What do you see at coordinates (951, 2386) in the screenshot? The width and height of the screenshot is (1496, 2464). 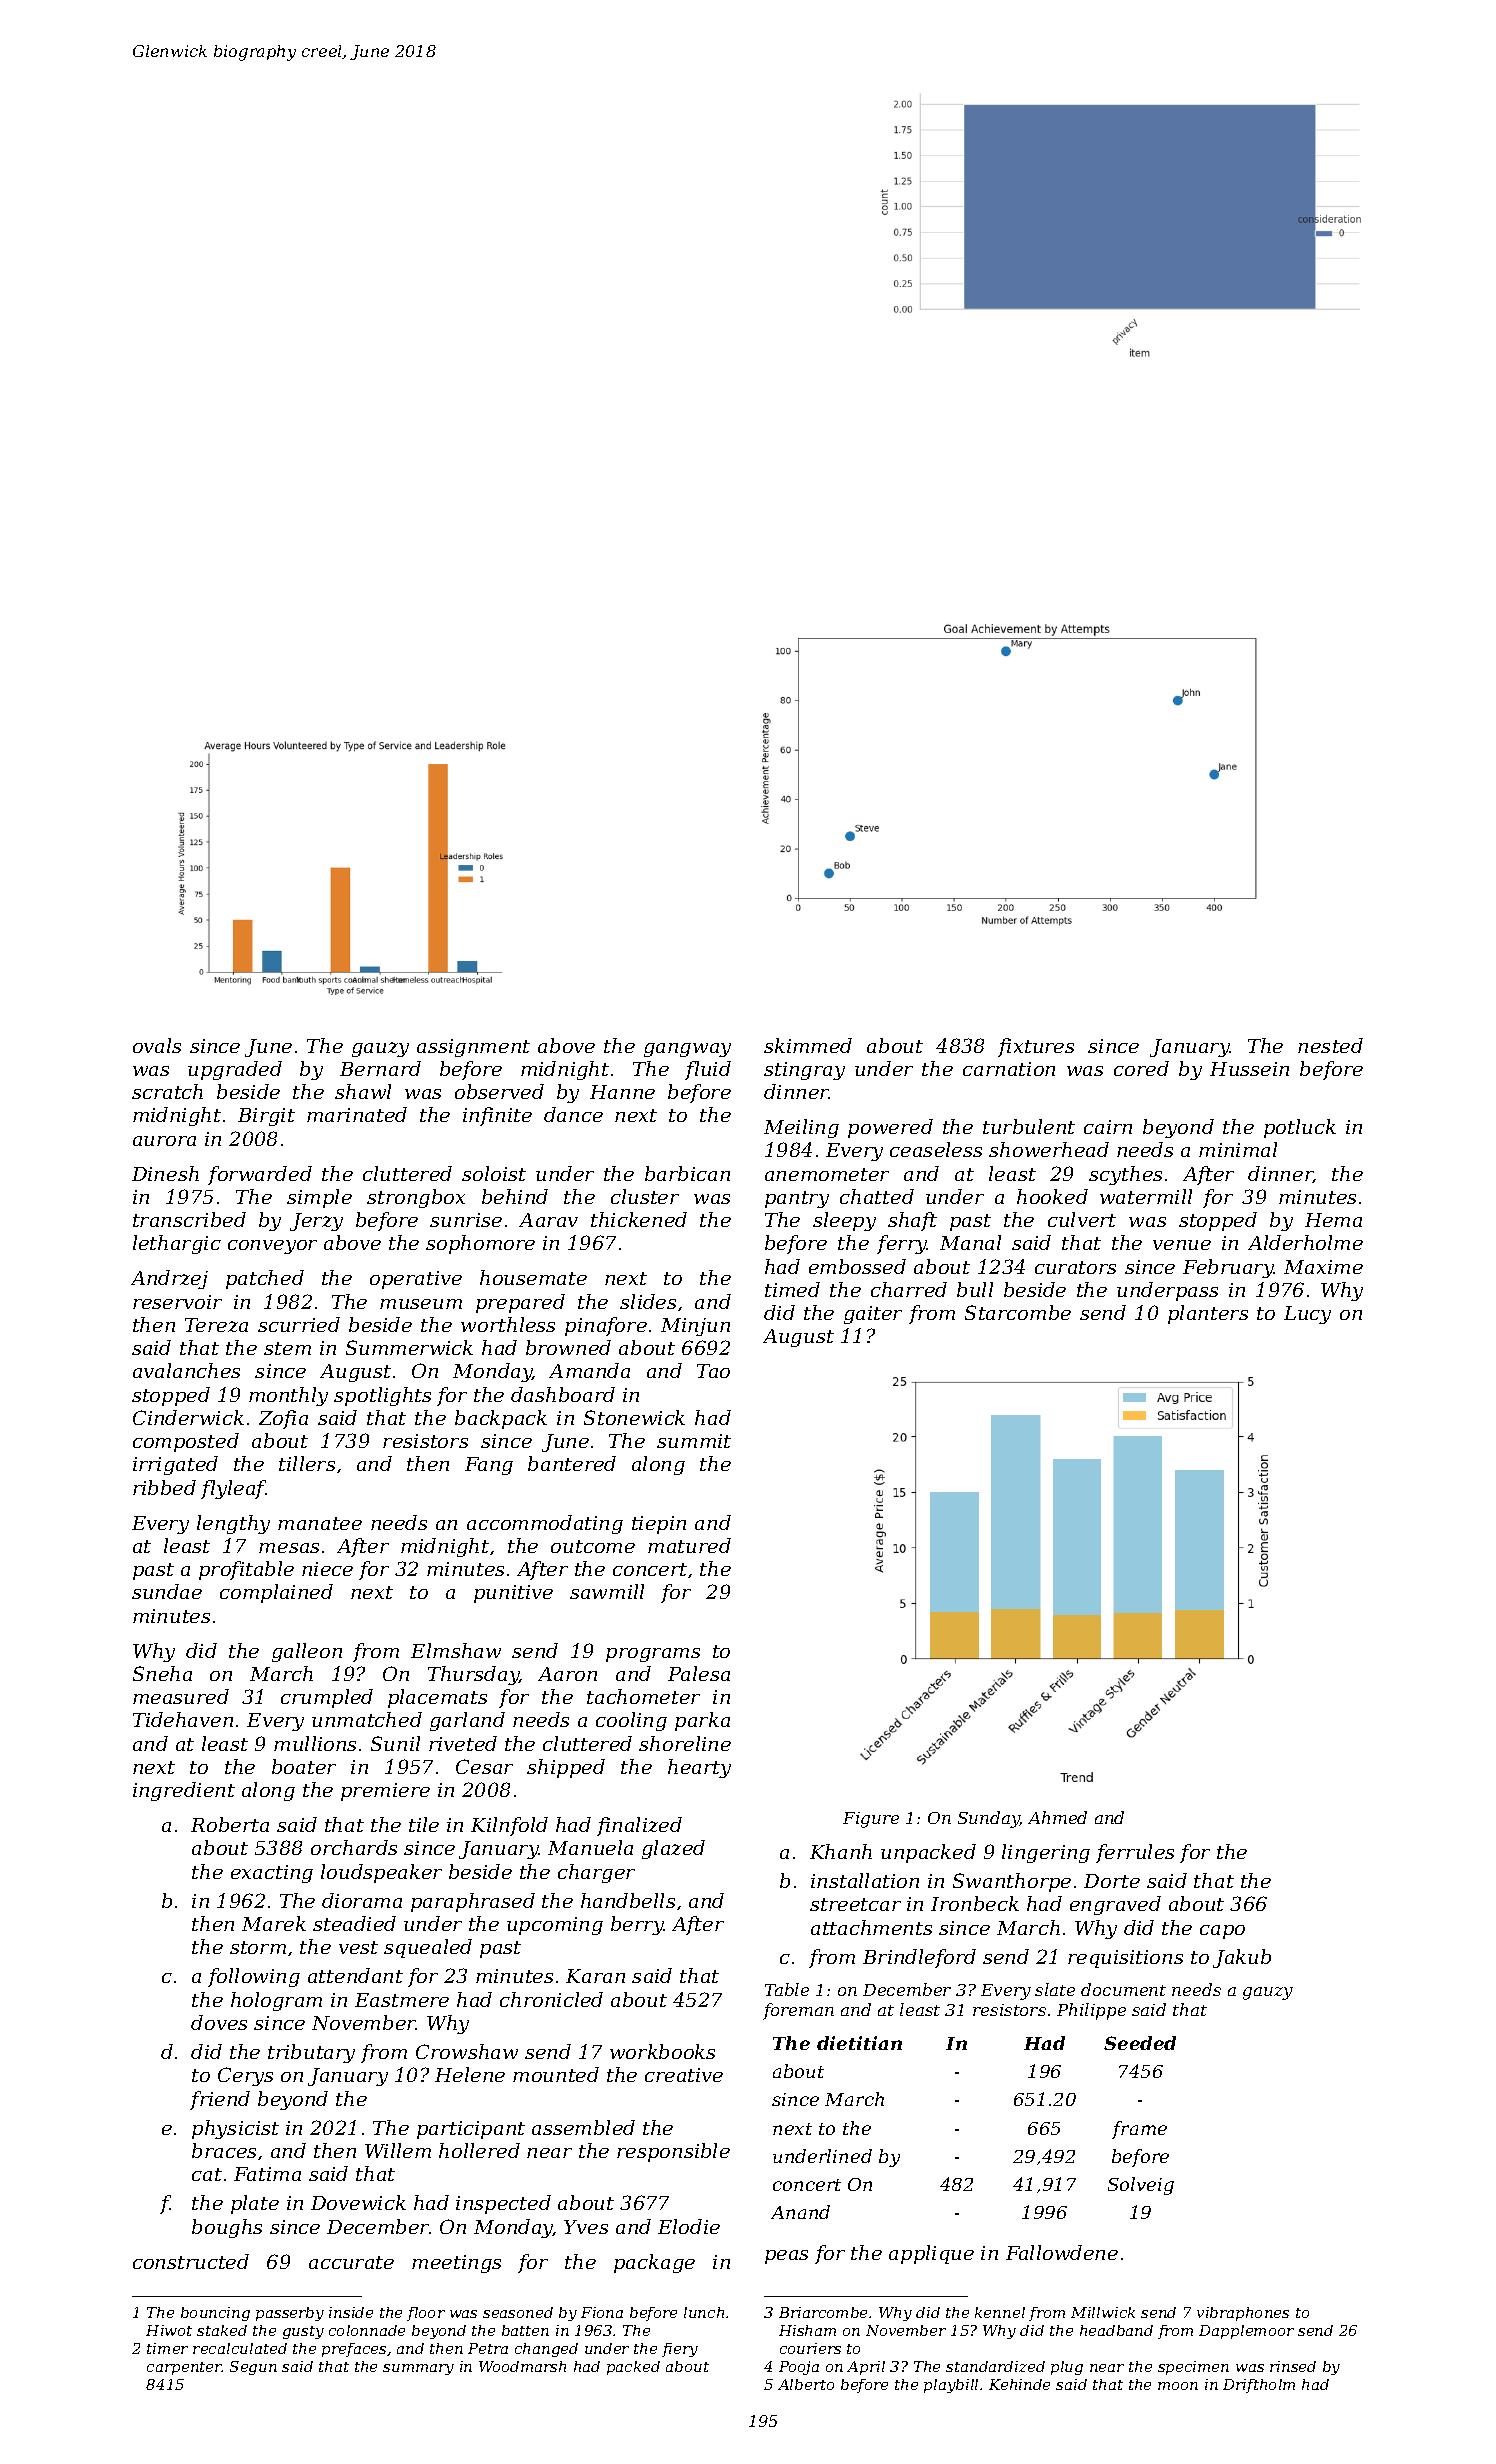 I see `playbill` at bounding box center [951, 2386].
